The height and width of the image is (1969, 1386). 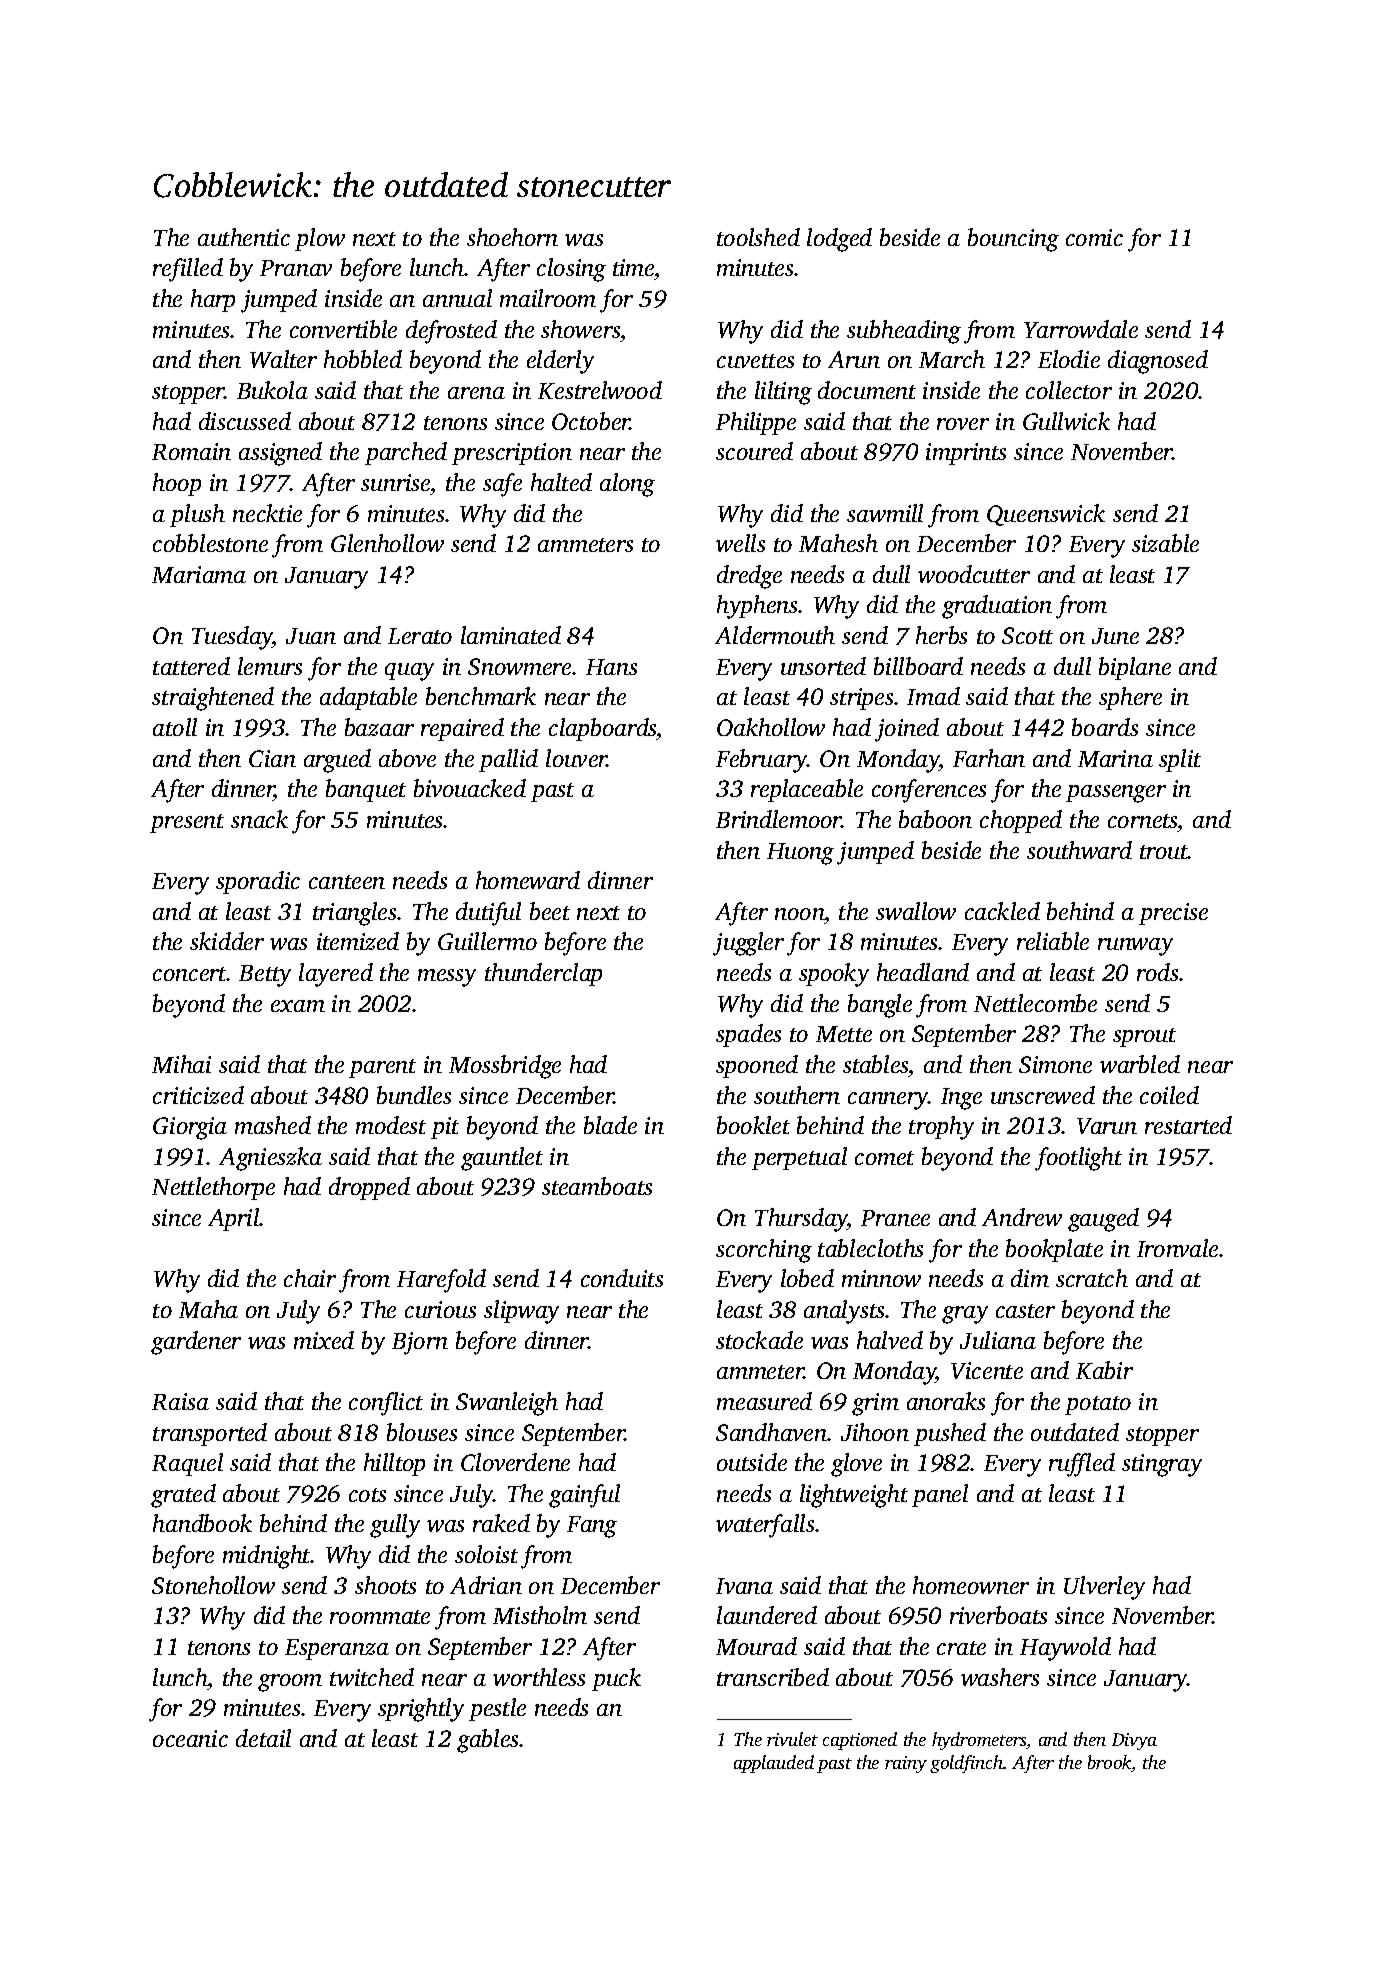 What do you see at coordinates (1104, 1370) in the image?
I see `Kabir` at bounding box center [1104, 1370].
